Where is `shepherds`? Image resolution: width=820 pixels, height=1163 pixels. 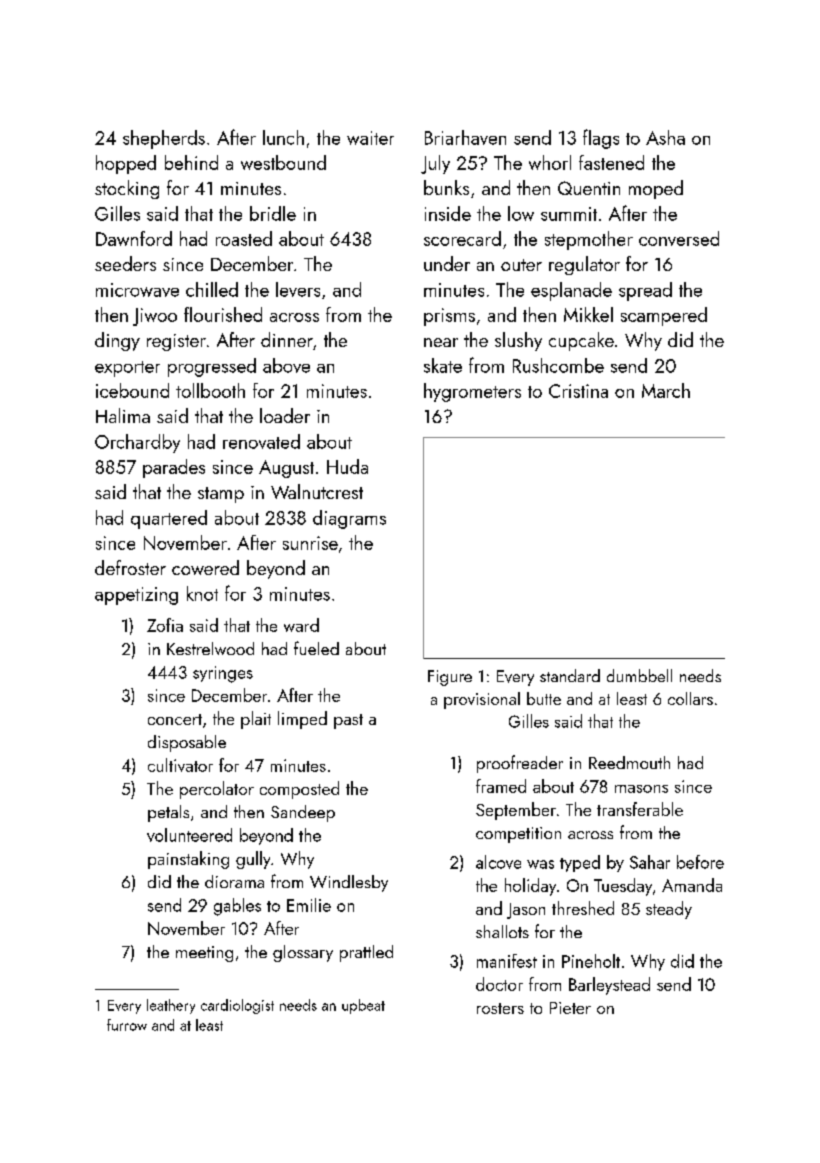
shepherds is located at coordinates (164, 139).
